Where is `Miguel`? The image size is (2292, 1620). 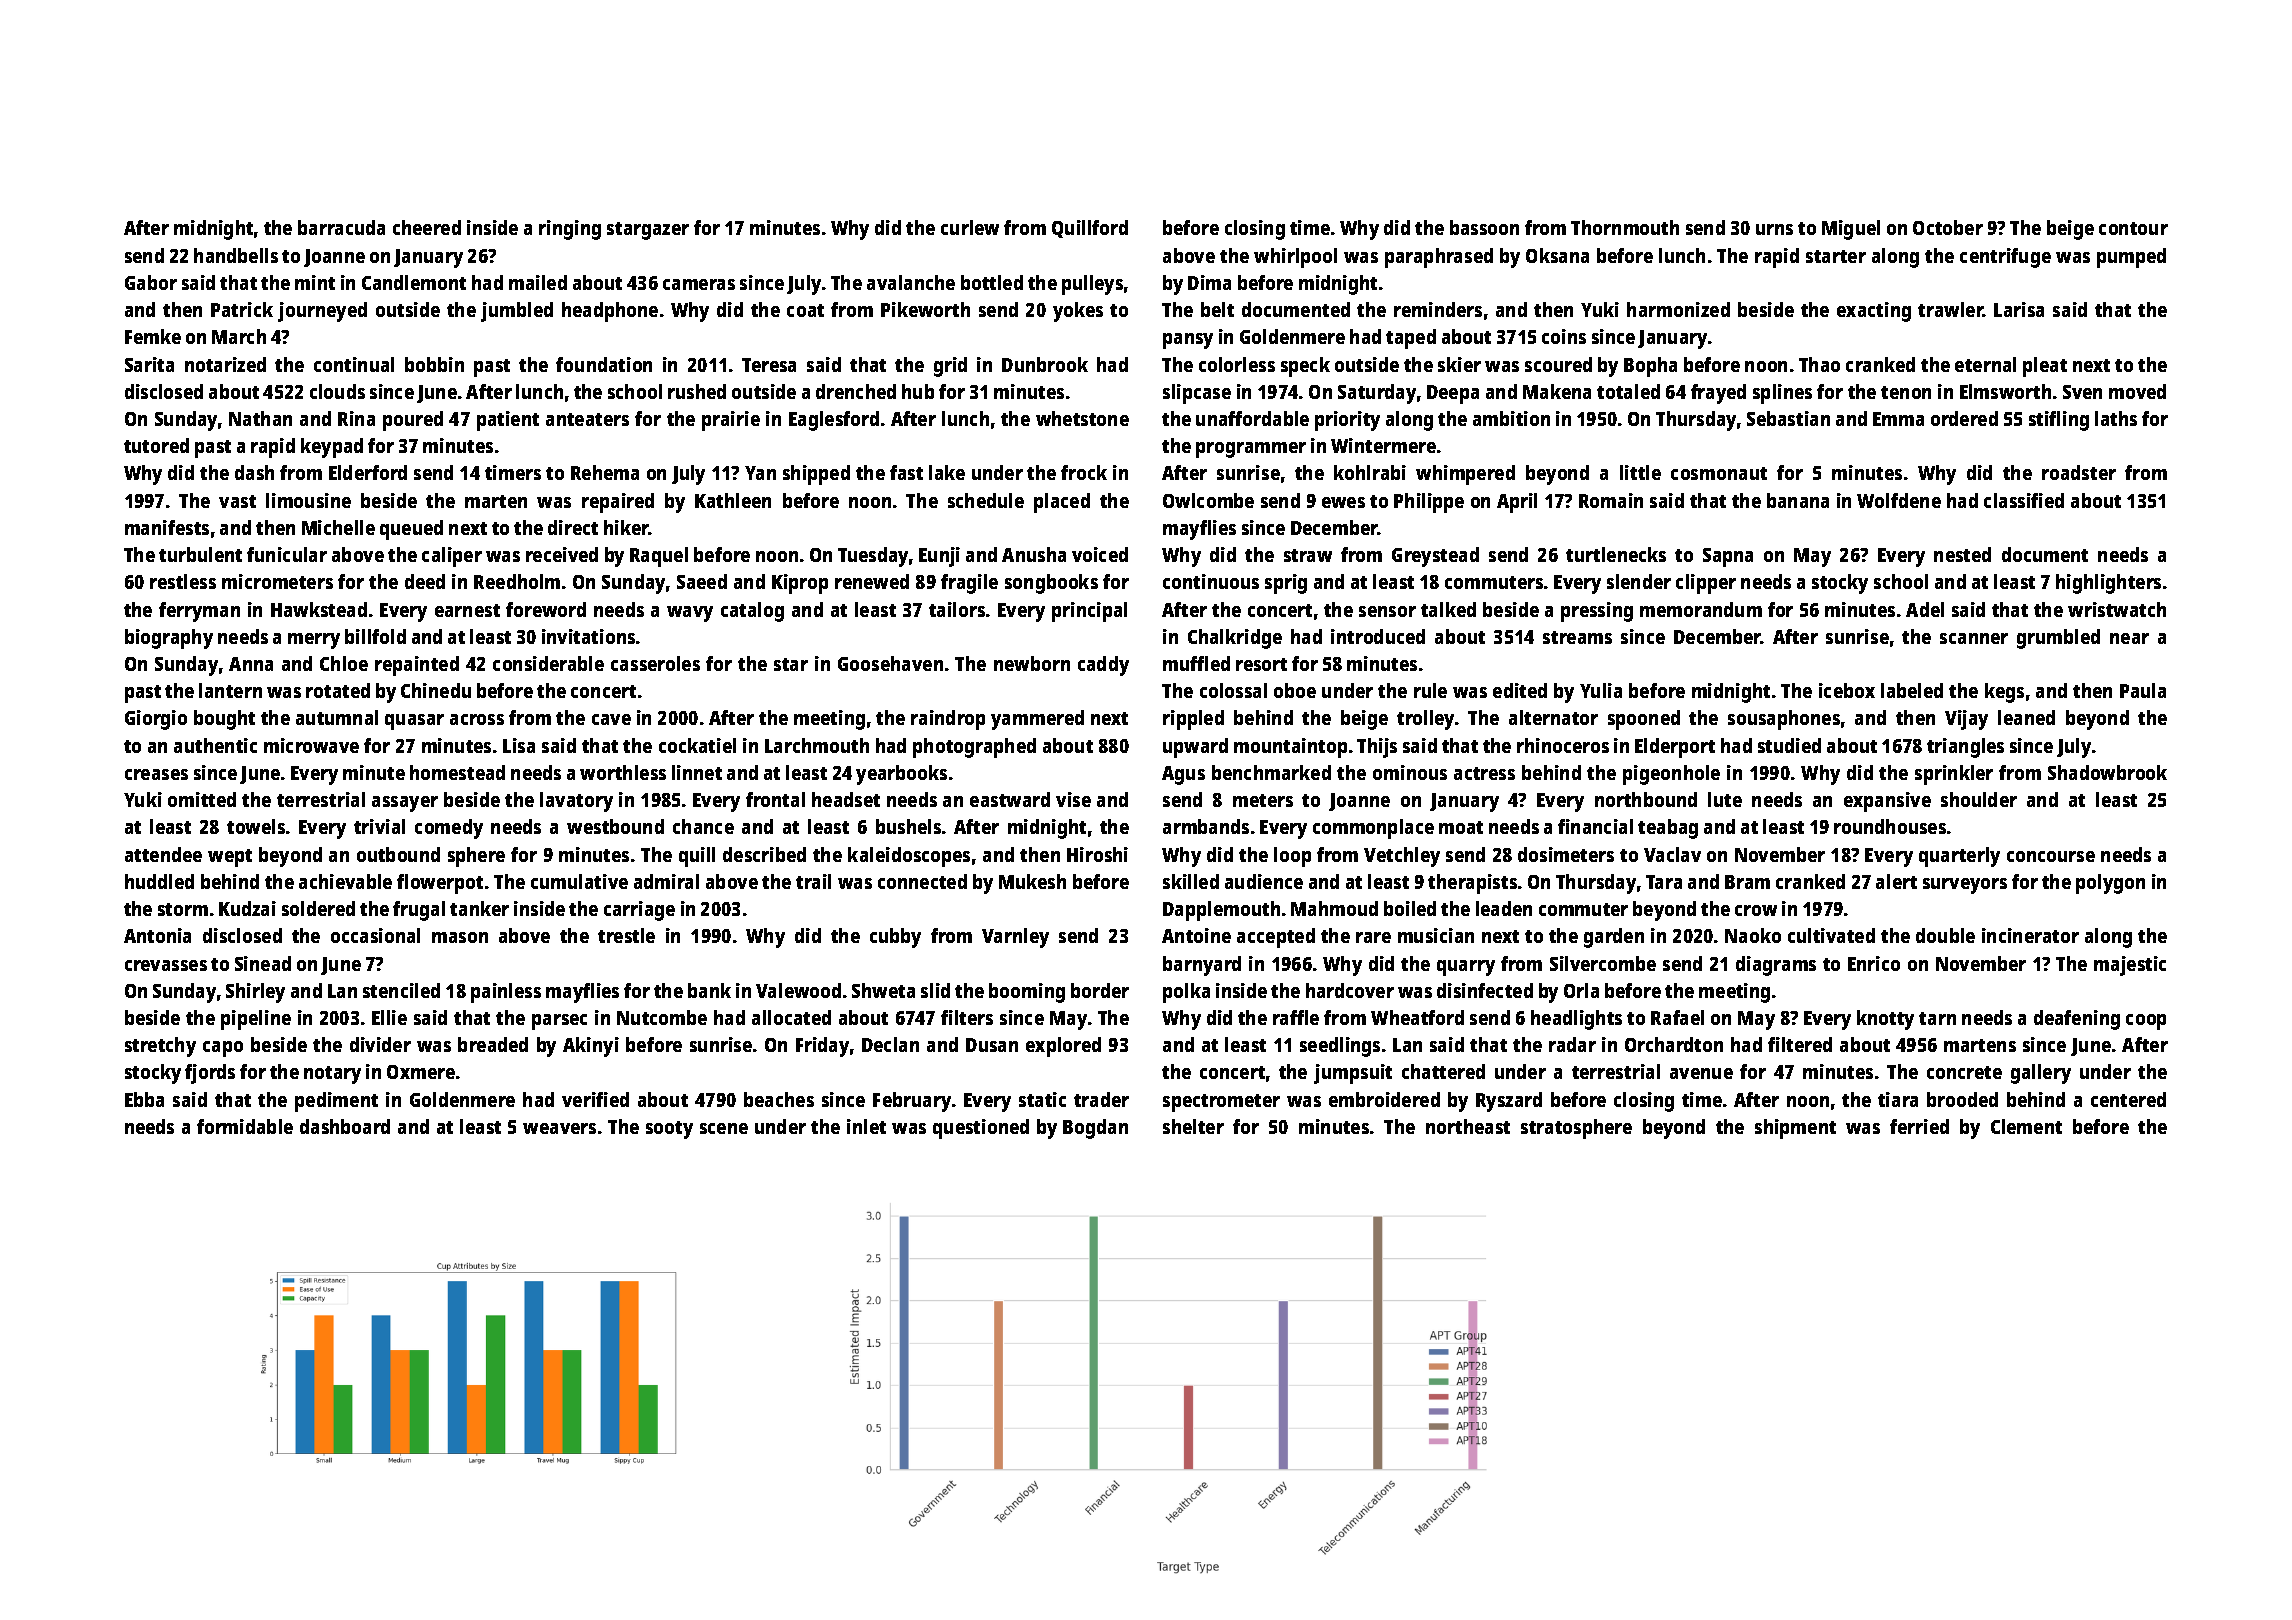
Miguel is located at coordinates (1851, 230).
